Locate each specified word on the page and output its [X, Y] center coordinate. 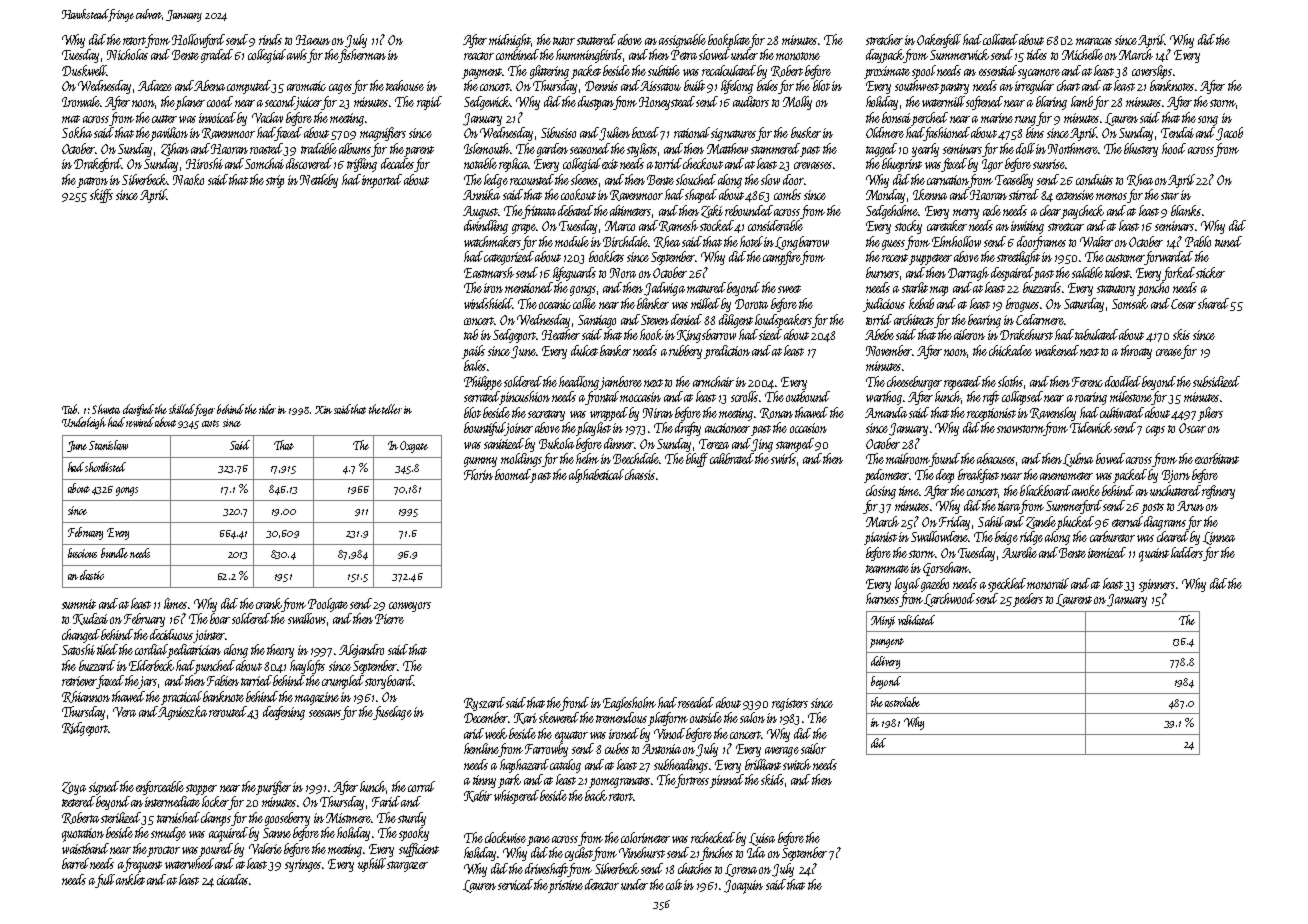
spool [924, 72]
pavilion [169, 134]
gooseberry [287, 819]
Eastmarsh [489, 272]
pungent [887, 643]
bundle [114, 553]
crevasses [813, 165]
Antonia [661, 749]
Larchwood [950, 600]
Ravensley [1053, 414]
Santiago [597, 321]
